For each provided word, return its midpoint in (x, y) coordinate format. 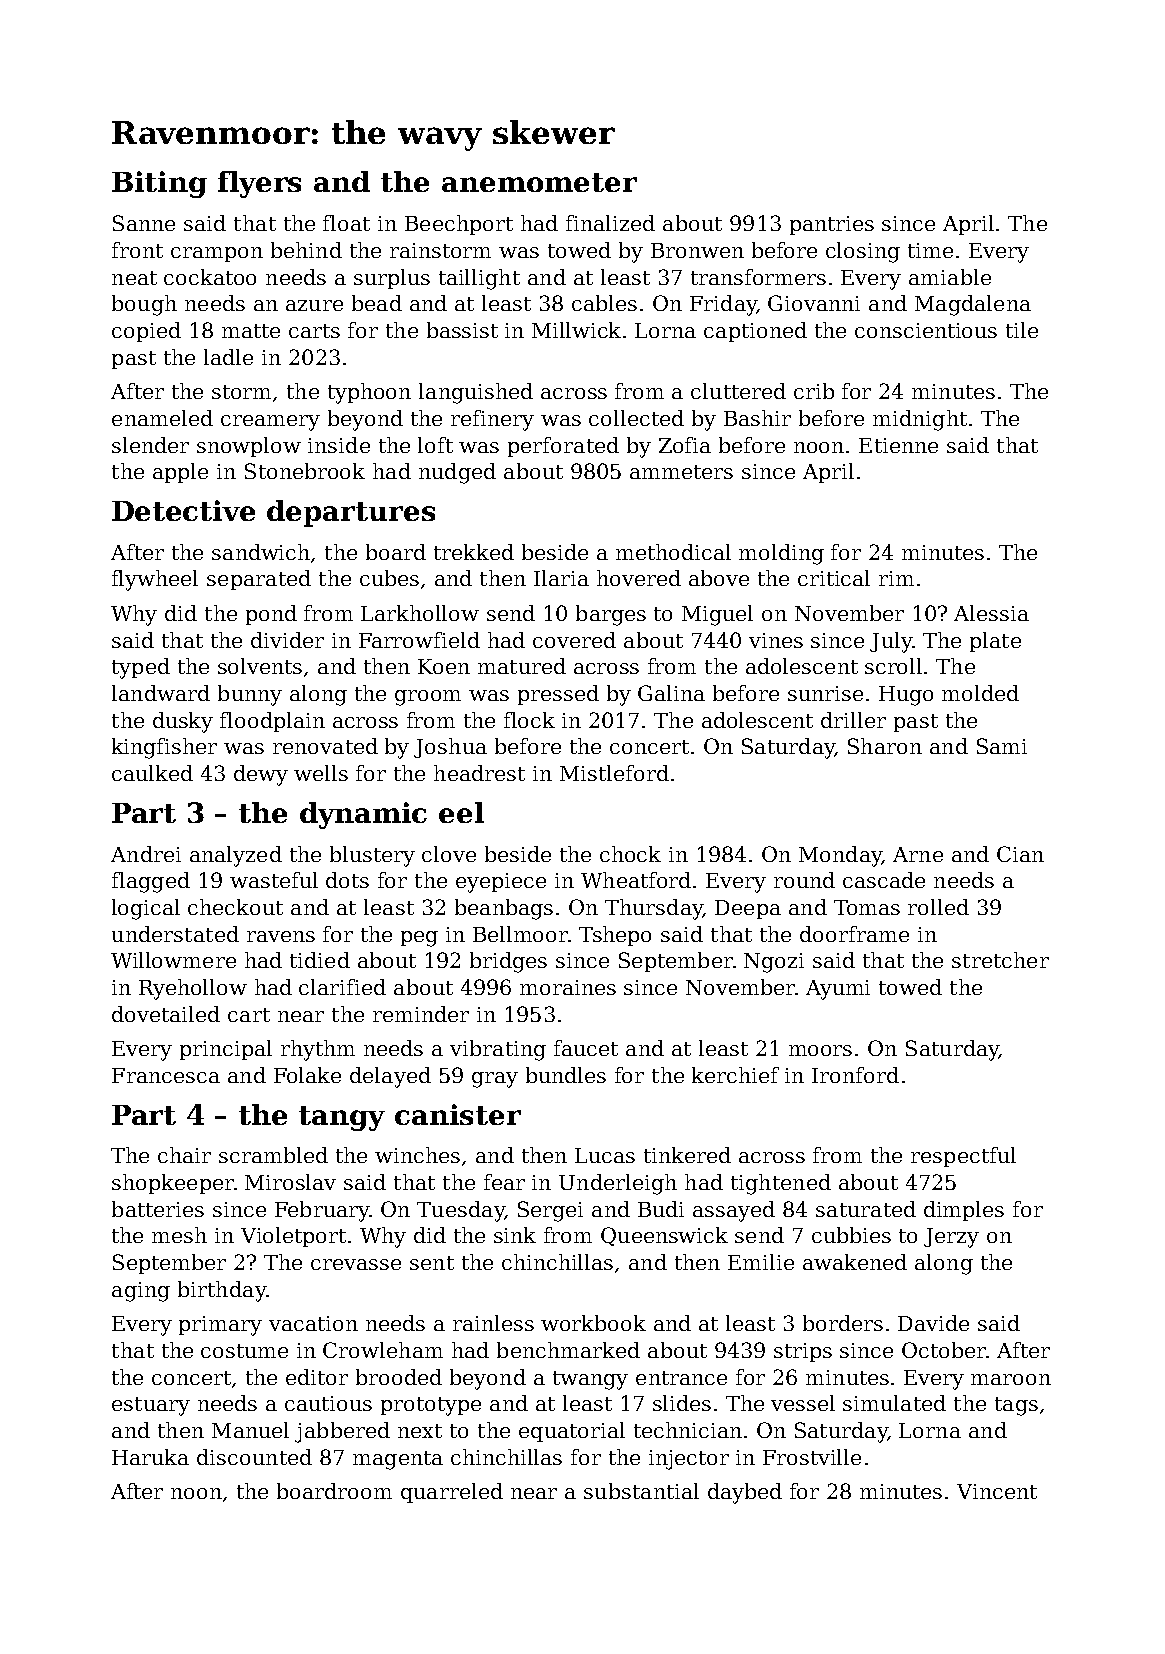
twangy (590, 1380)
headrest (479, 773)
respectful (963, 1157)
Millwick (576, 330)
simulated (894, 1403)
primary (220, 1326)
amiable (950, 277)
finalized (610, 223)
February (322, 1211)
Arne (918, 854)
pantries (832, 225)
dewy (261, 775)
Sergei (550, 1211)
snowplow (249, 447)
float (346, 223)
